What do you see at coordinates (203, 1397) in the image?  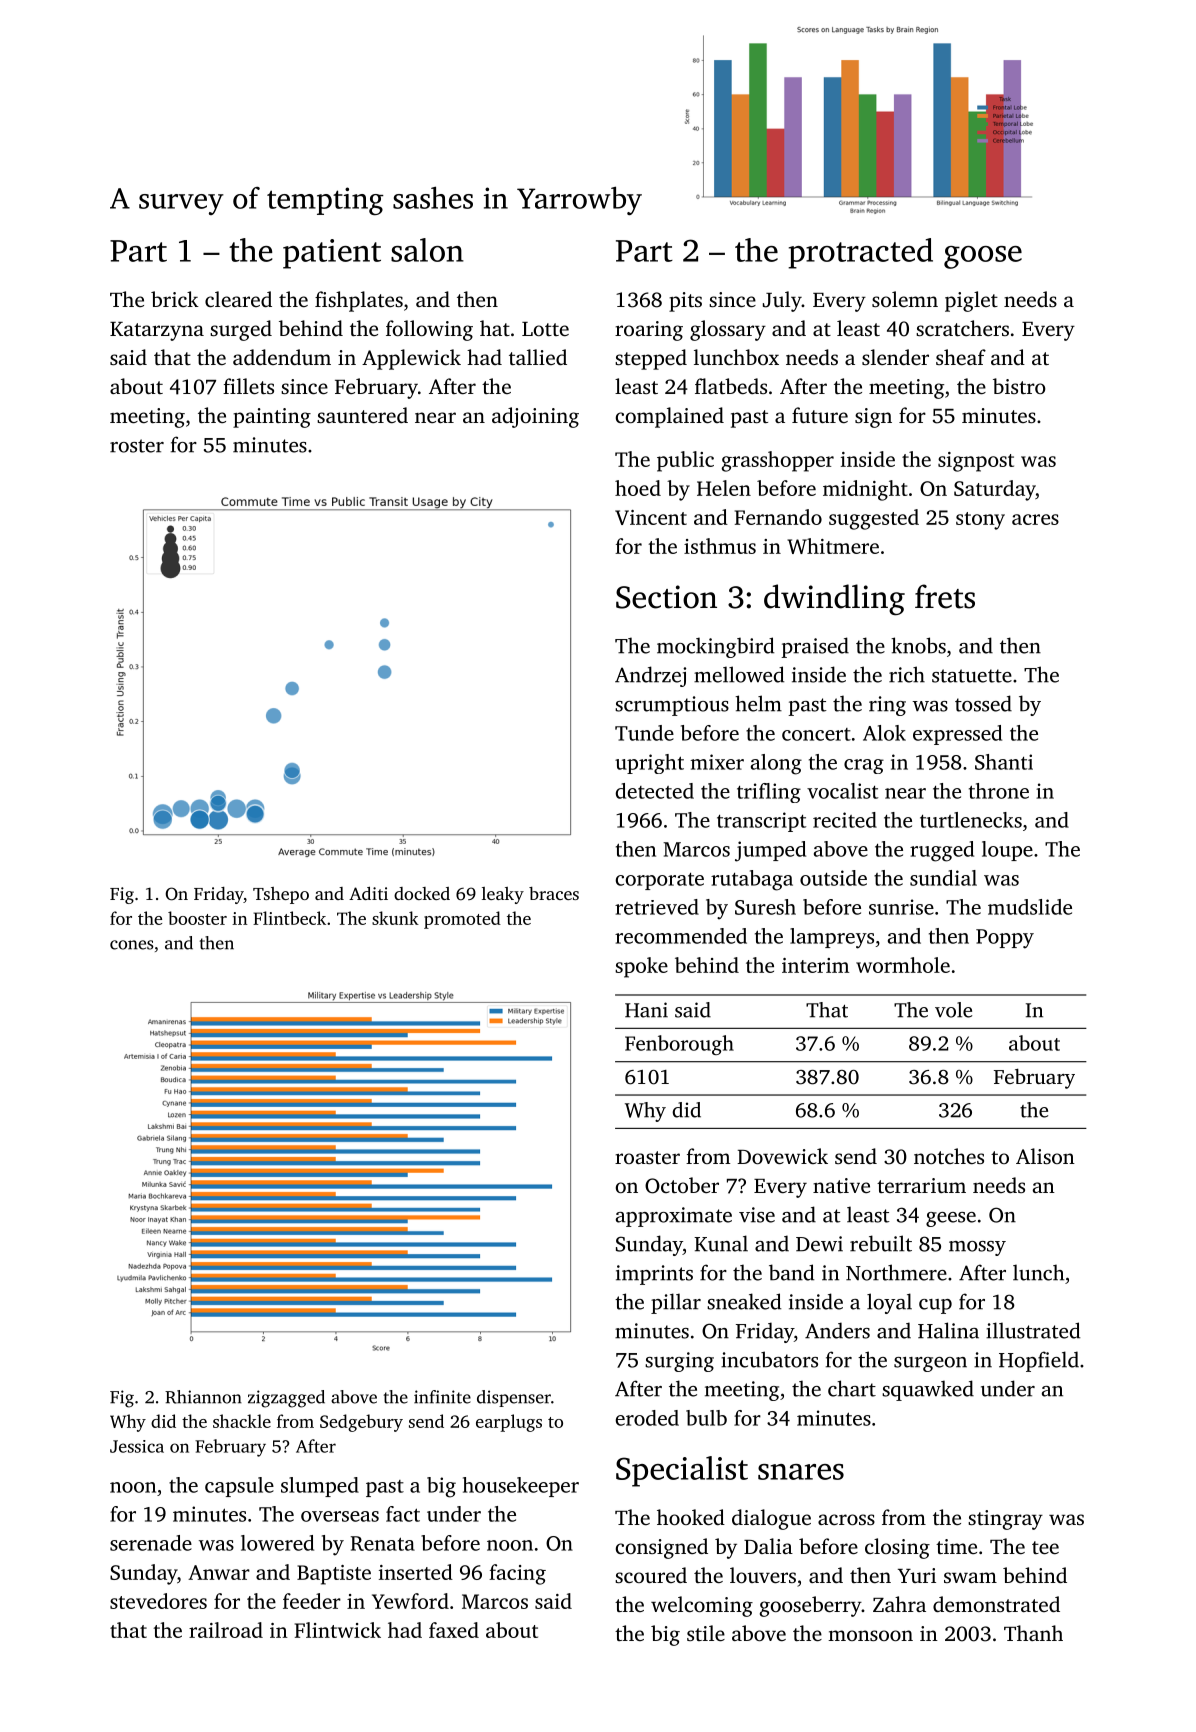 I see `Rhiannon` at bounding box center [203, 1397].
